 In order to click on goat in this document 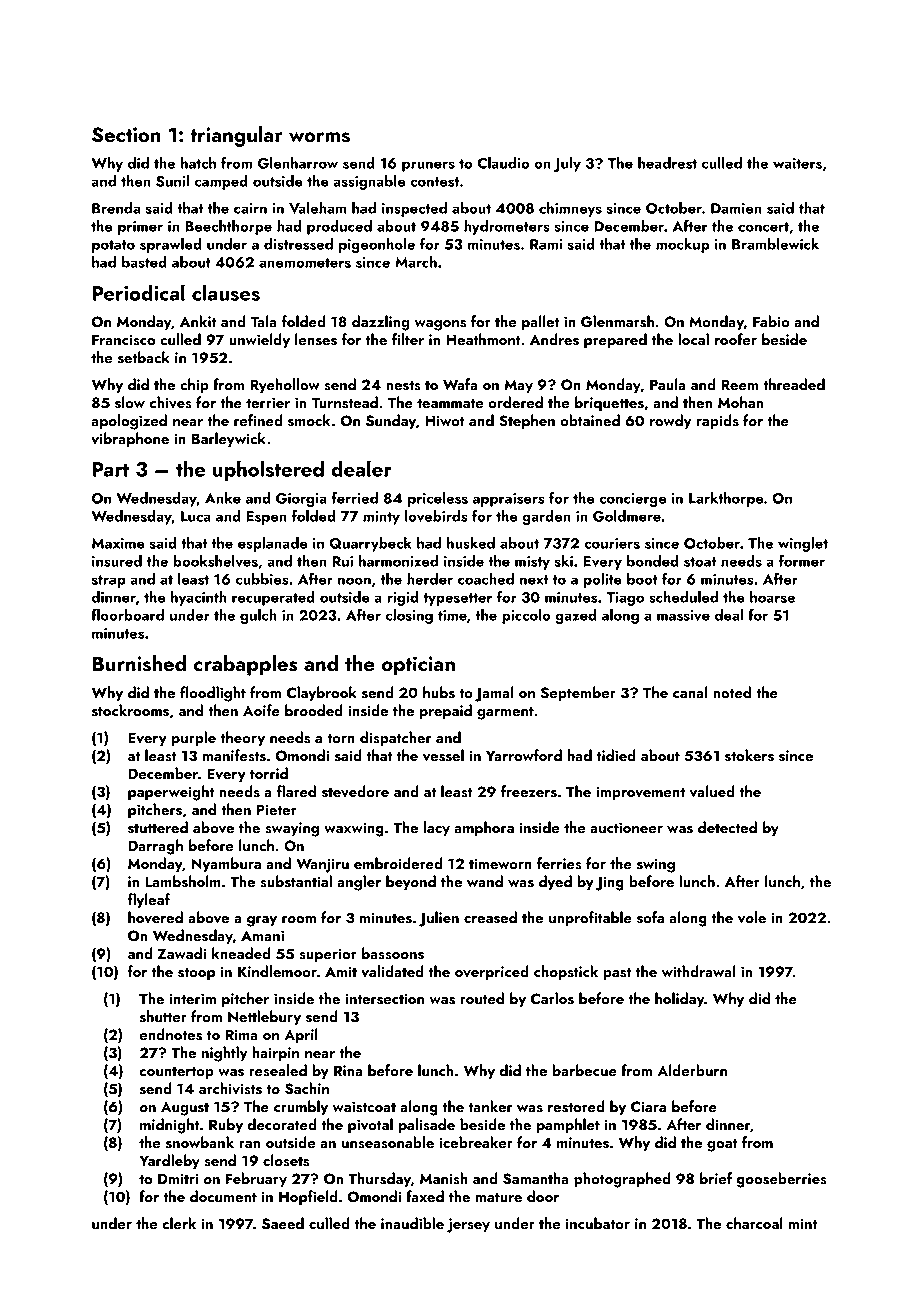, I will do `click(722, 1145)`.
